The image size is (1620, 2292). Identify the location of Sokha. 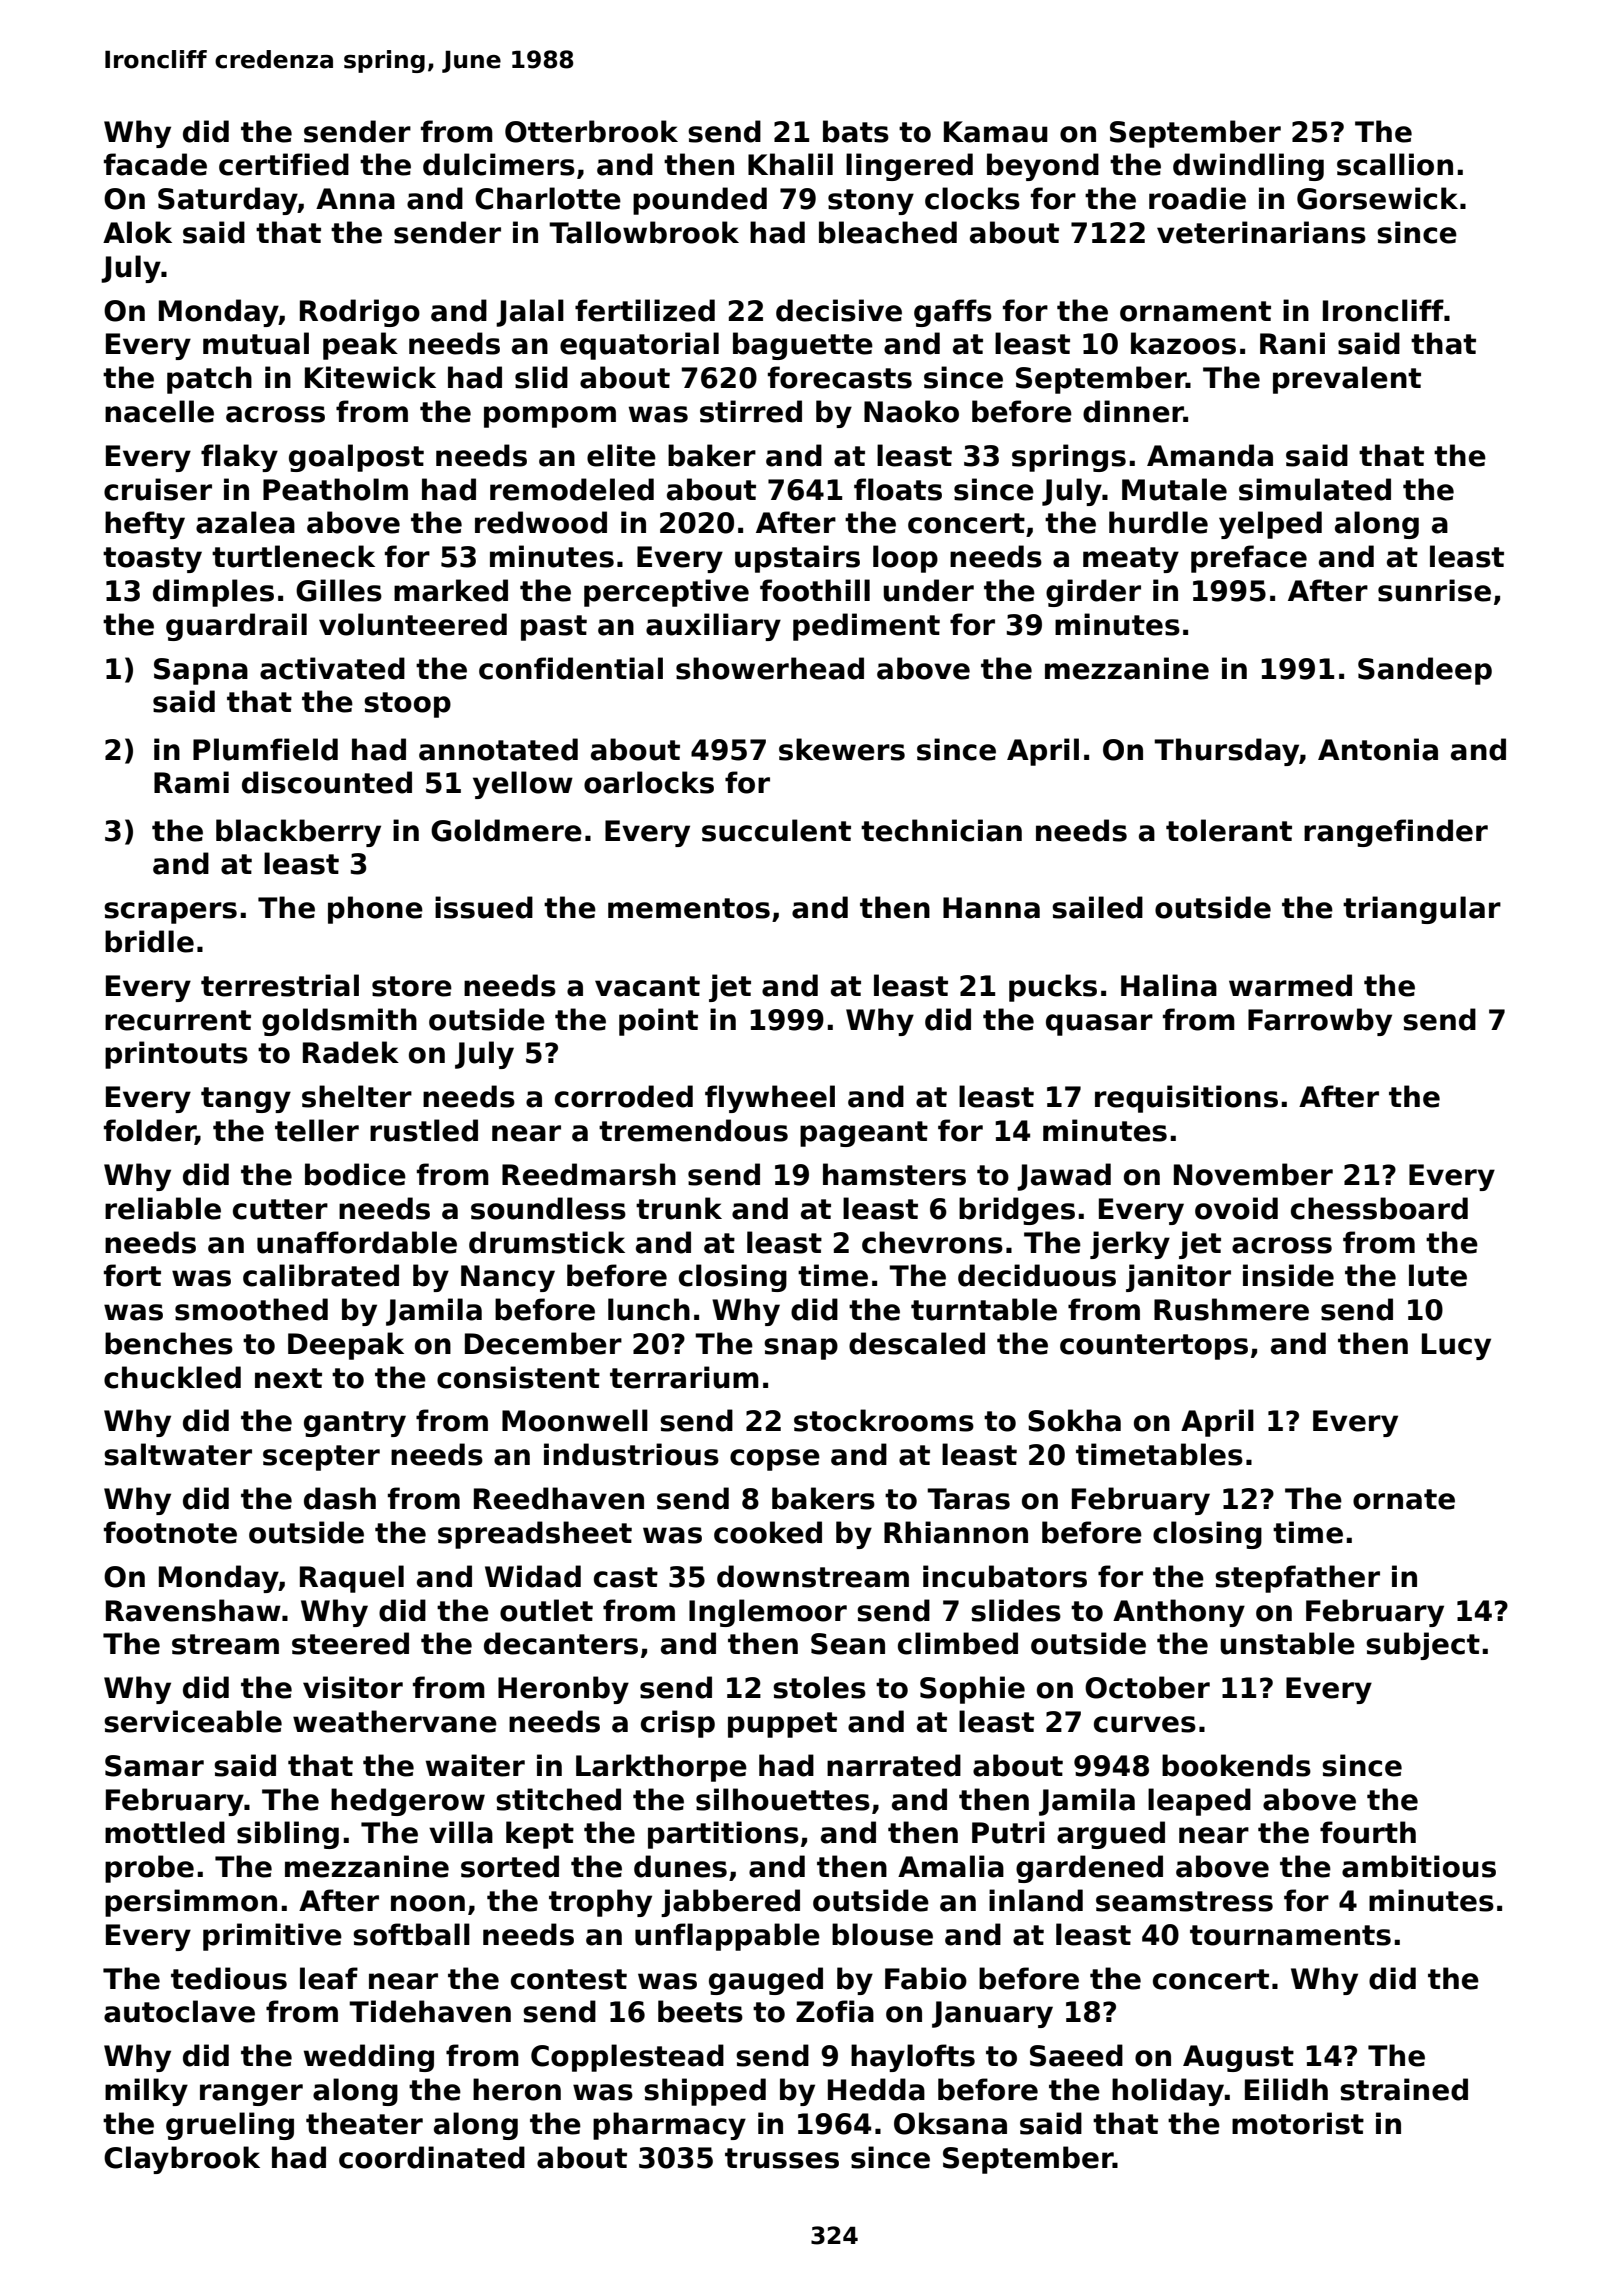
(1074, 1420).
